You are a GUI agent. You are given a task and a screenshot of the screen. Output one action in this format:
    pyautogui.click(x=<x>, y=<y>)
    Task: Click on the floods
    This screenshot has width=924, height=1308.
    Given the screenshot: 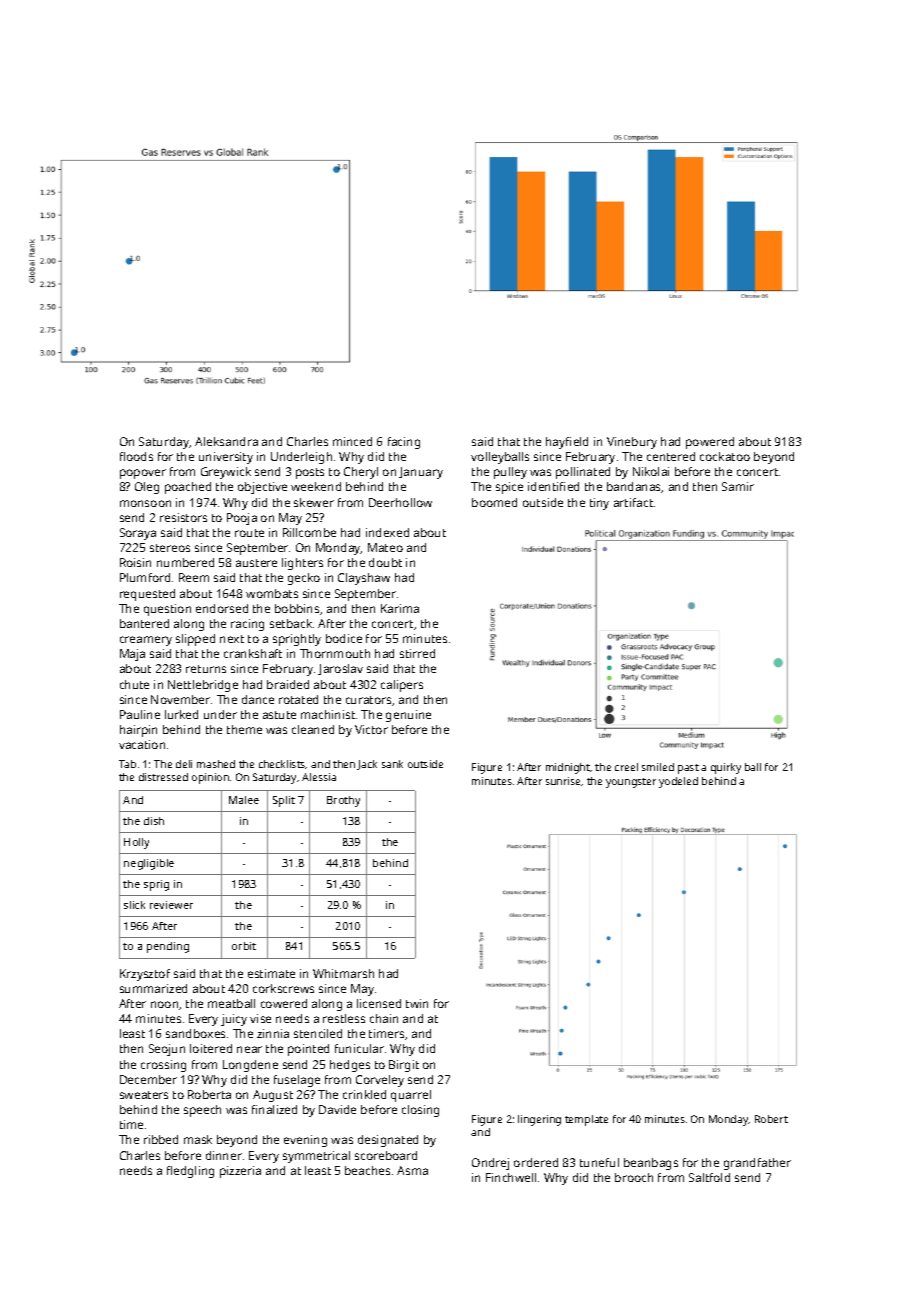 What is the action you would take?
    pyautogui.click(x=136, y=456)
